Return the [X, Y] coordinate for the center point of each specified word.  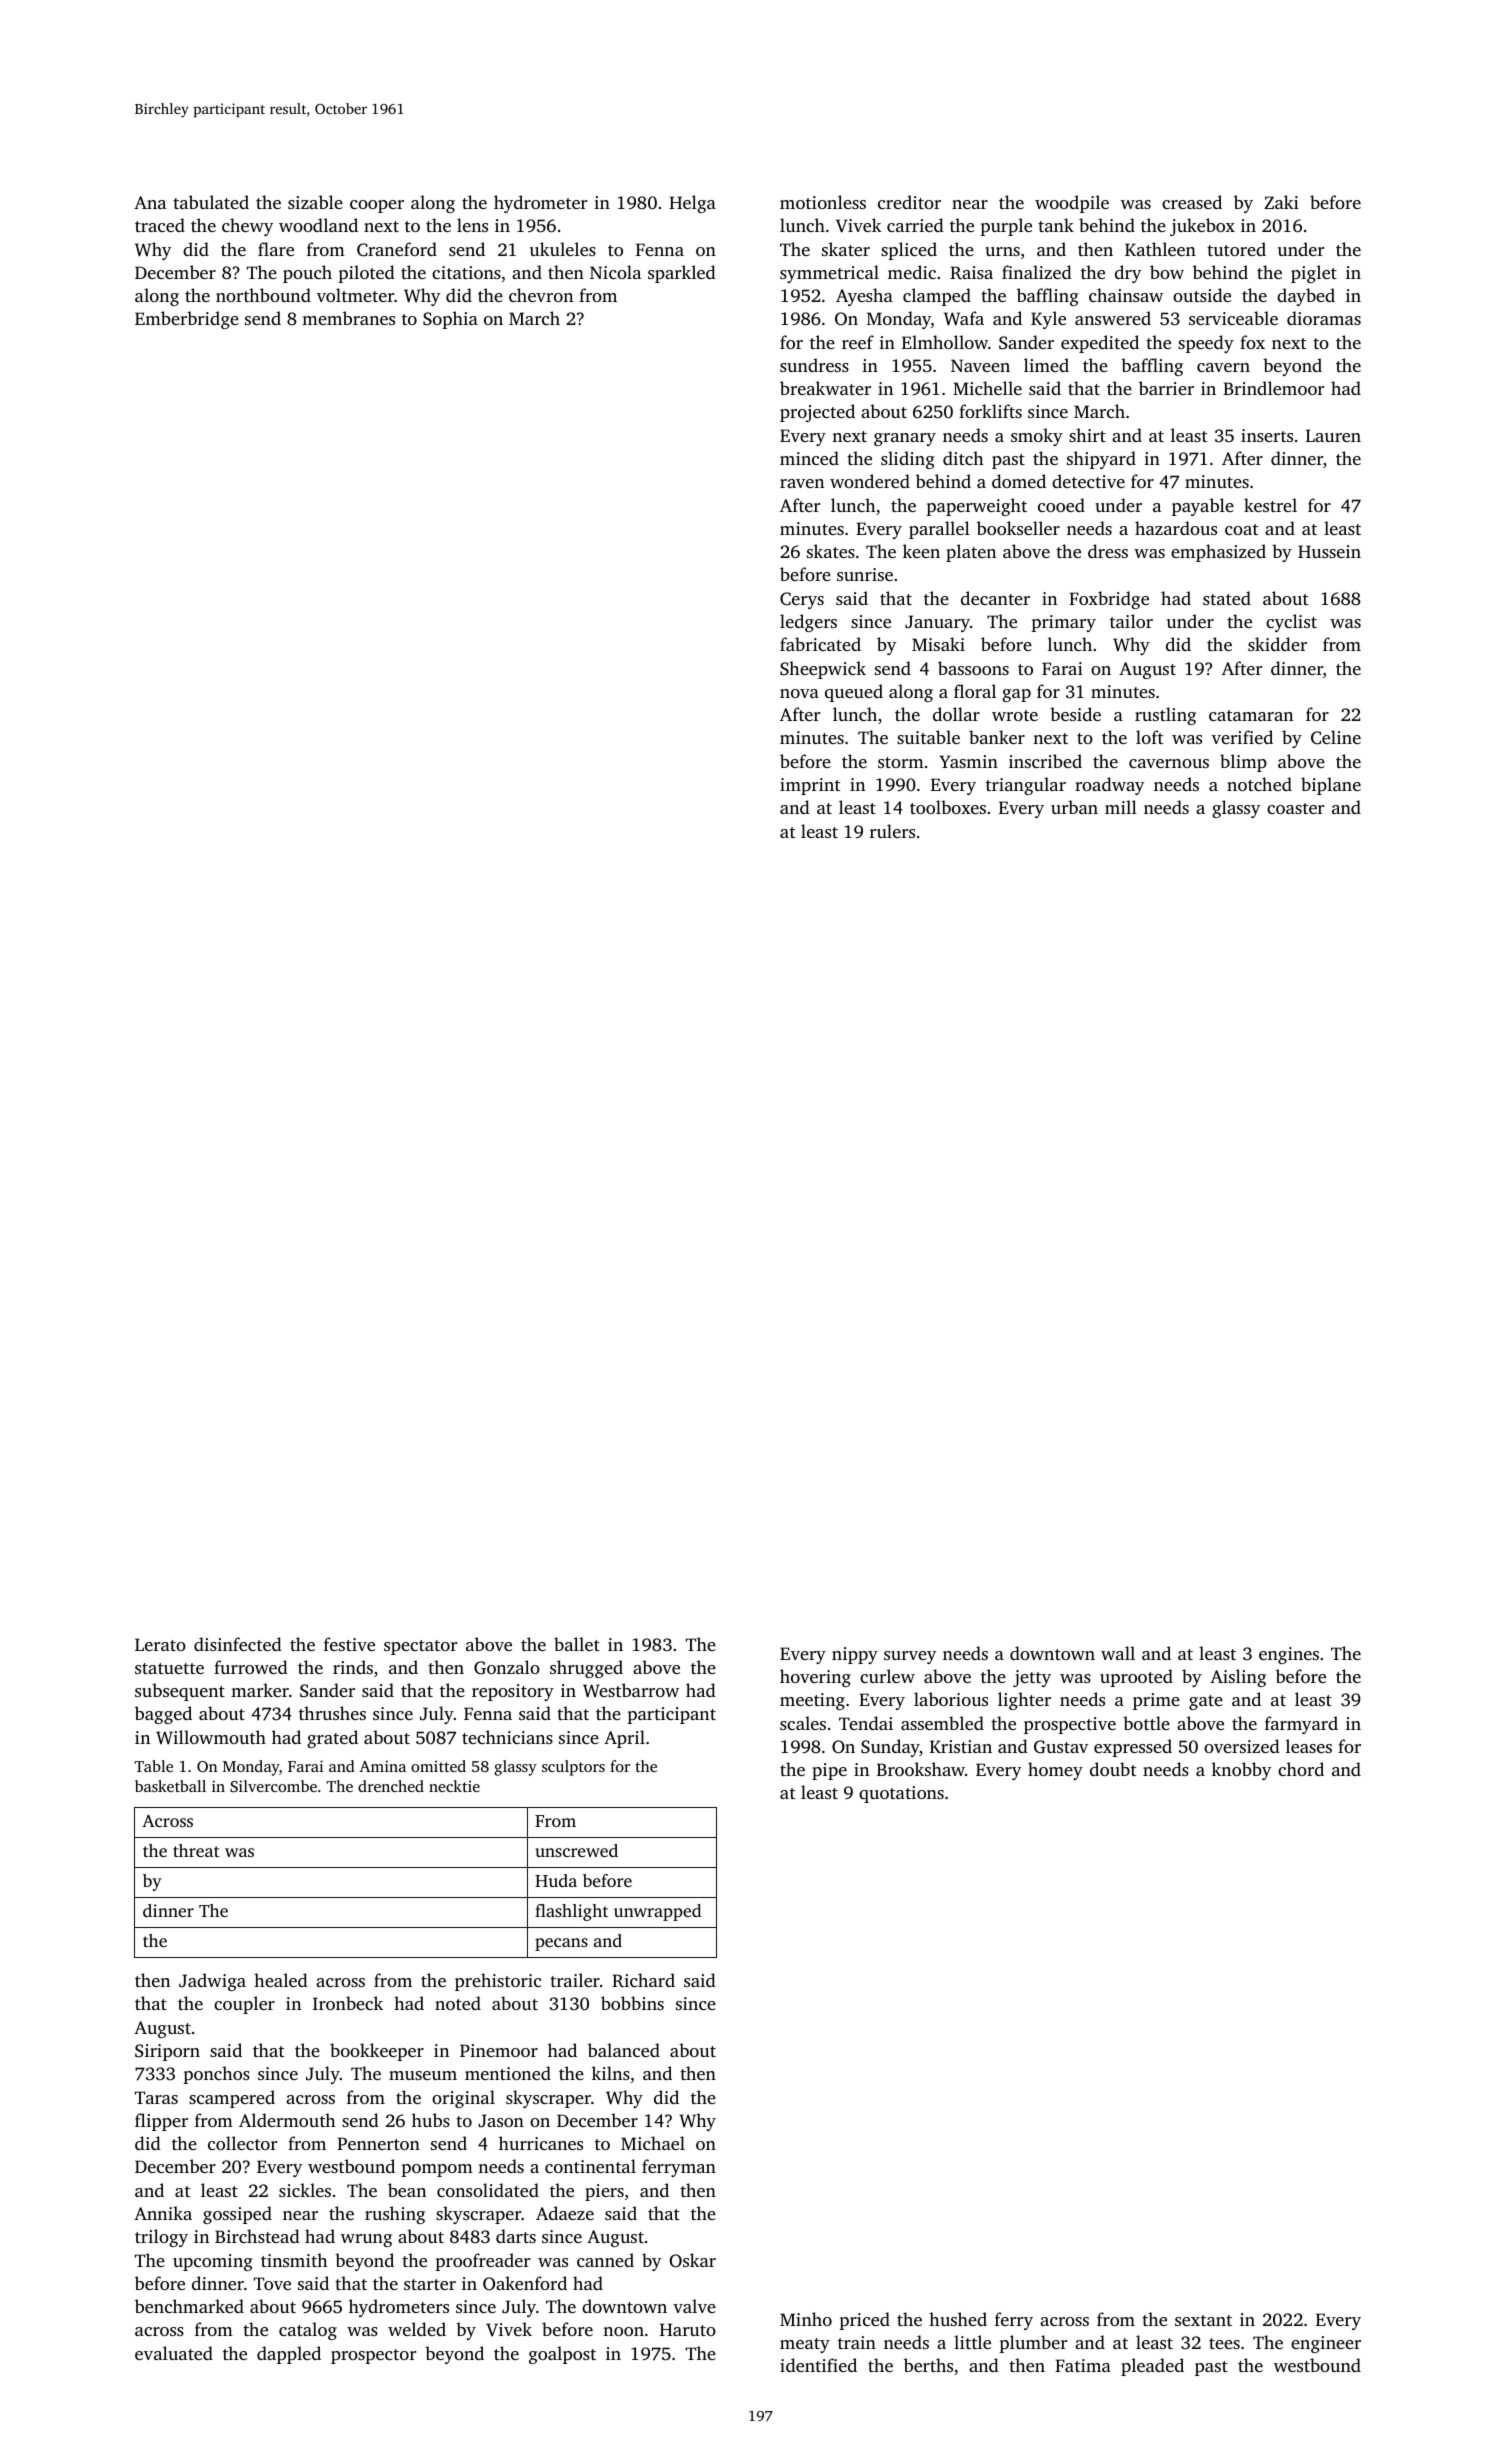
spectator [420, 1647]
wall [1118, 1653]
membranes [348, 318]
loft [1150, 737]
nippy [855, 1655]
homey [1055, 1771]
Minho [806, 2319]
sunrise [865, 574]
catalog [308, 2331]
